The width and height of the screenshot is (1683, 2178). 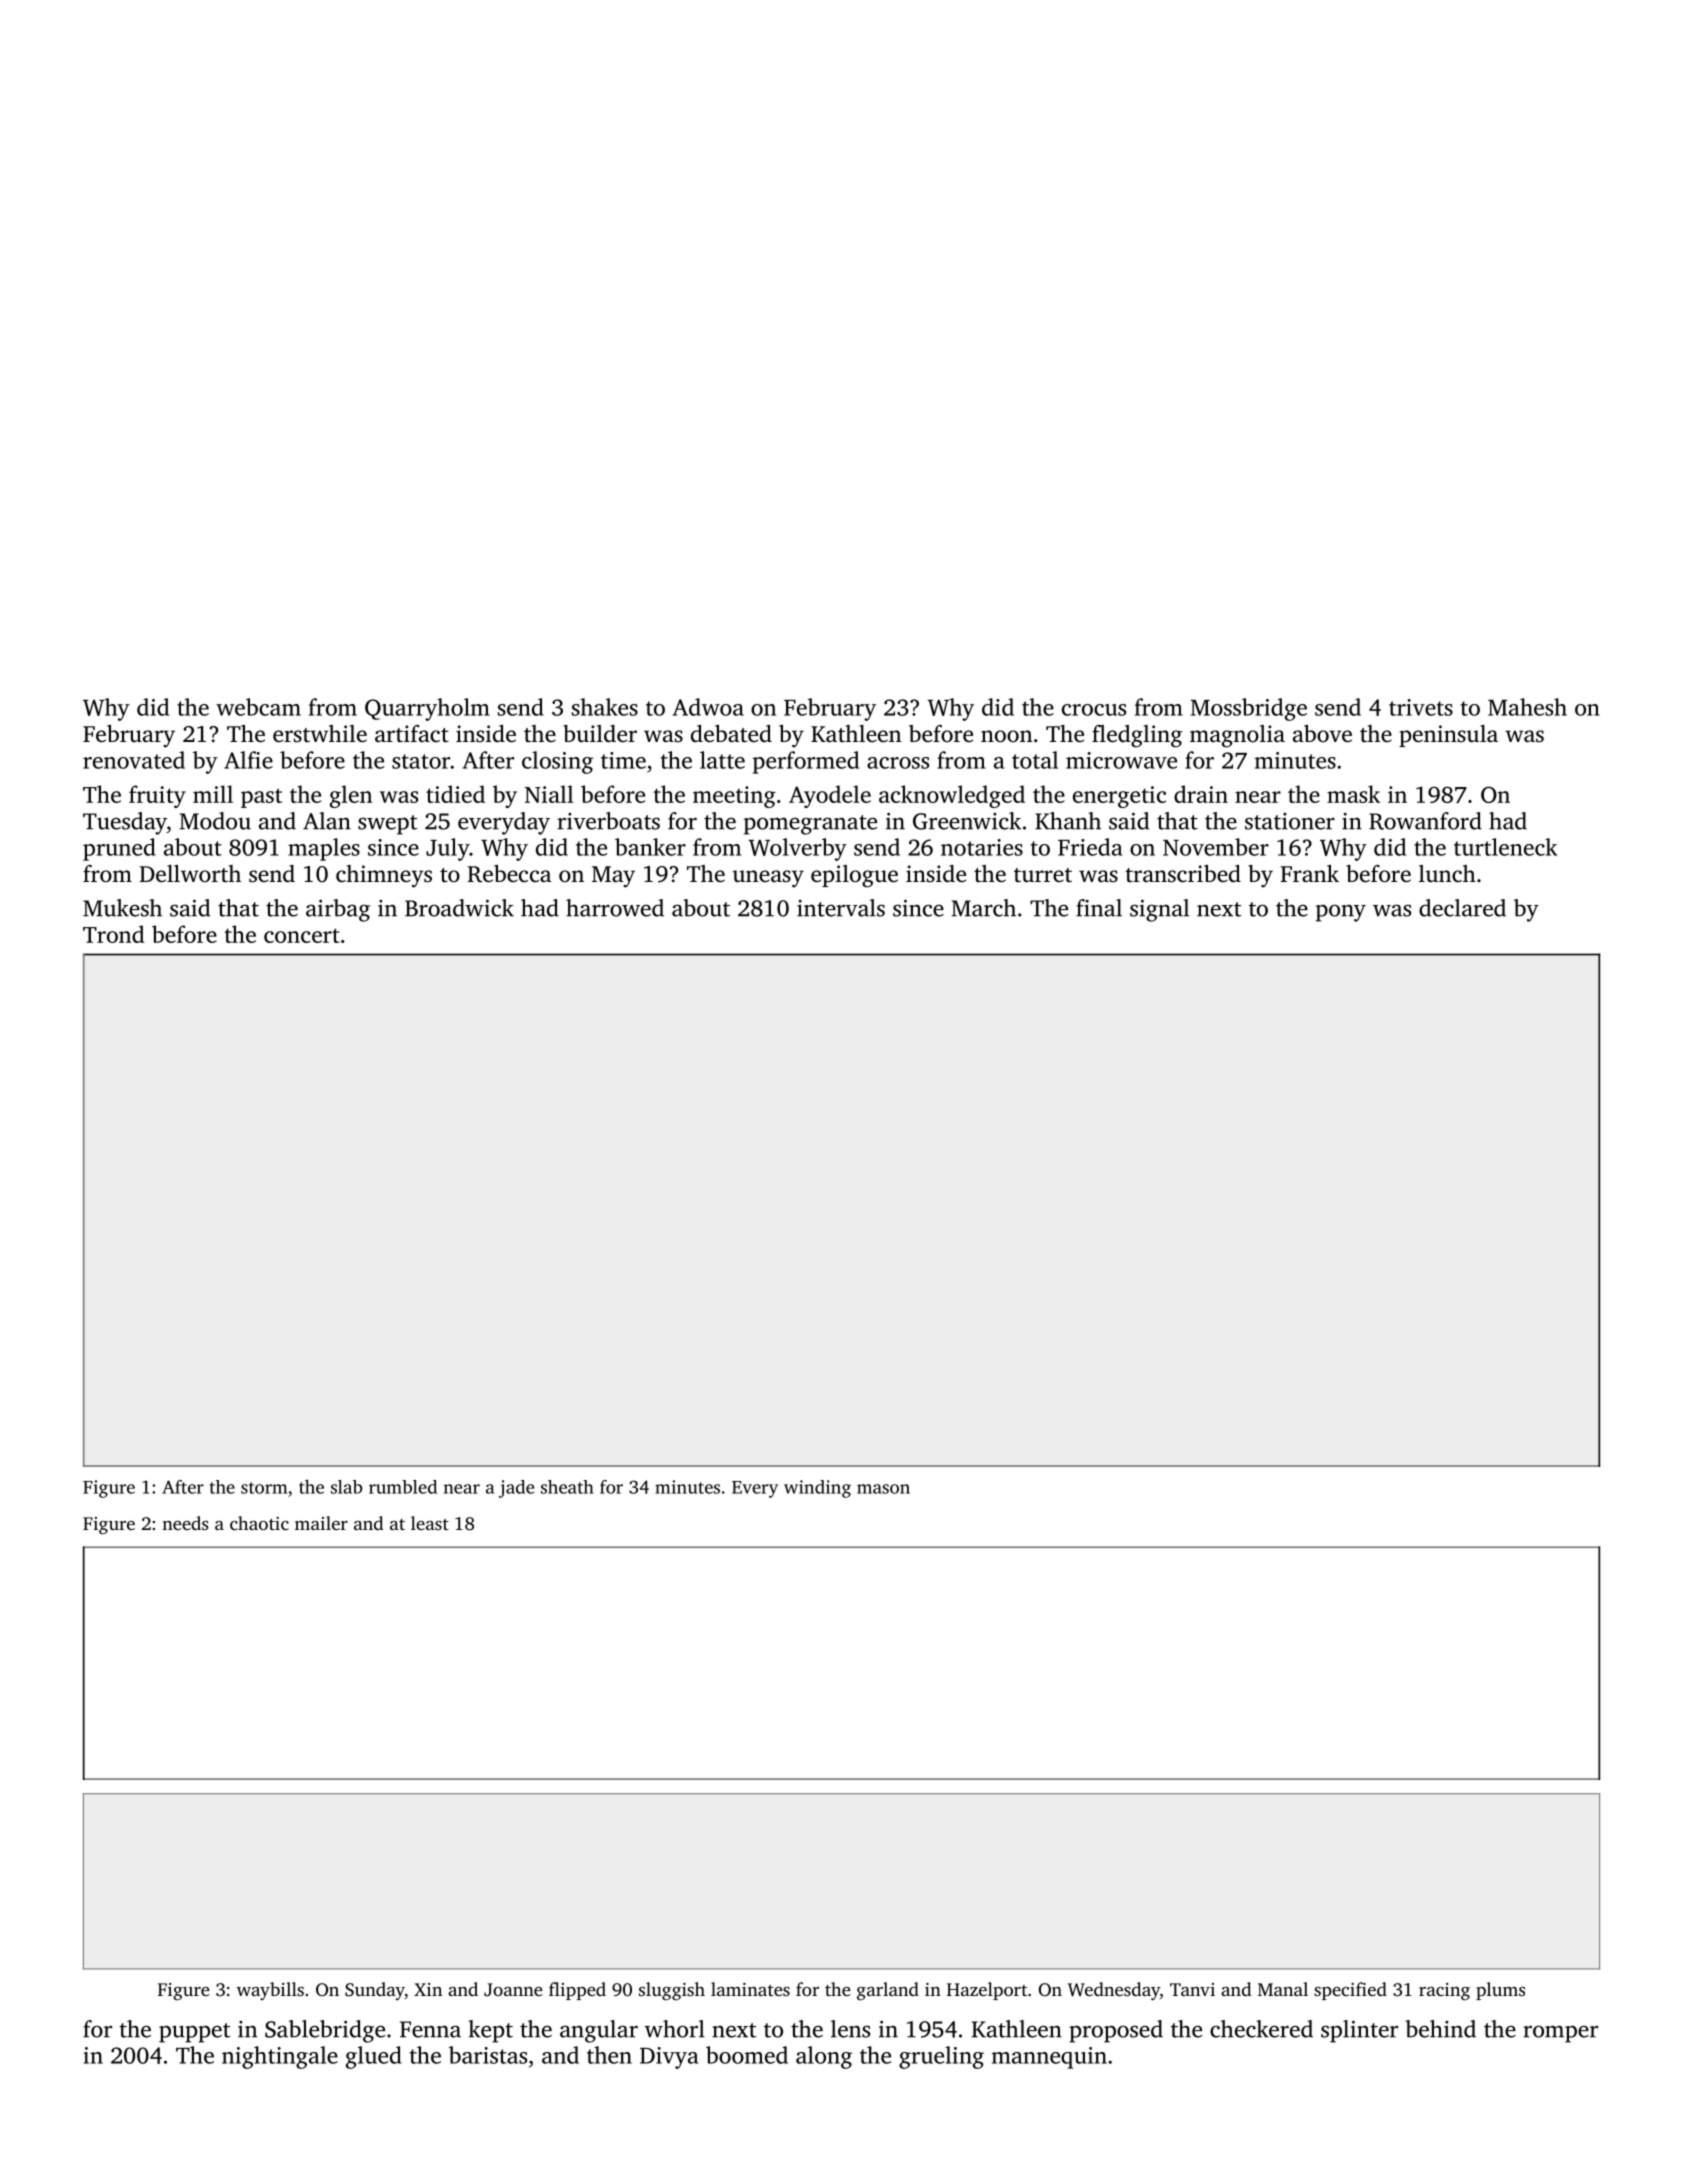 What do you see at coordinates (427, 709) in the screenshot?
I see `Quarryholm` at bounding box center [427, 709].
